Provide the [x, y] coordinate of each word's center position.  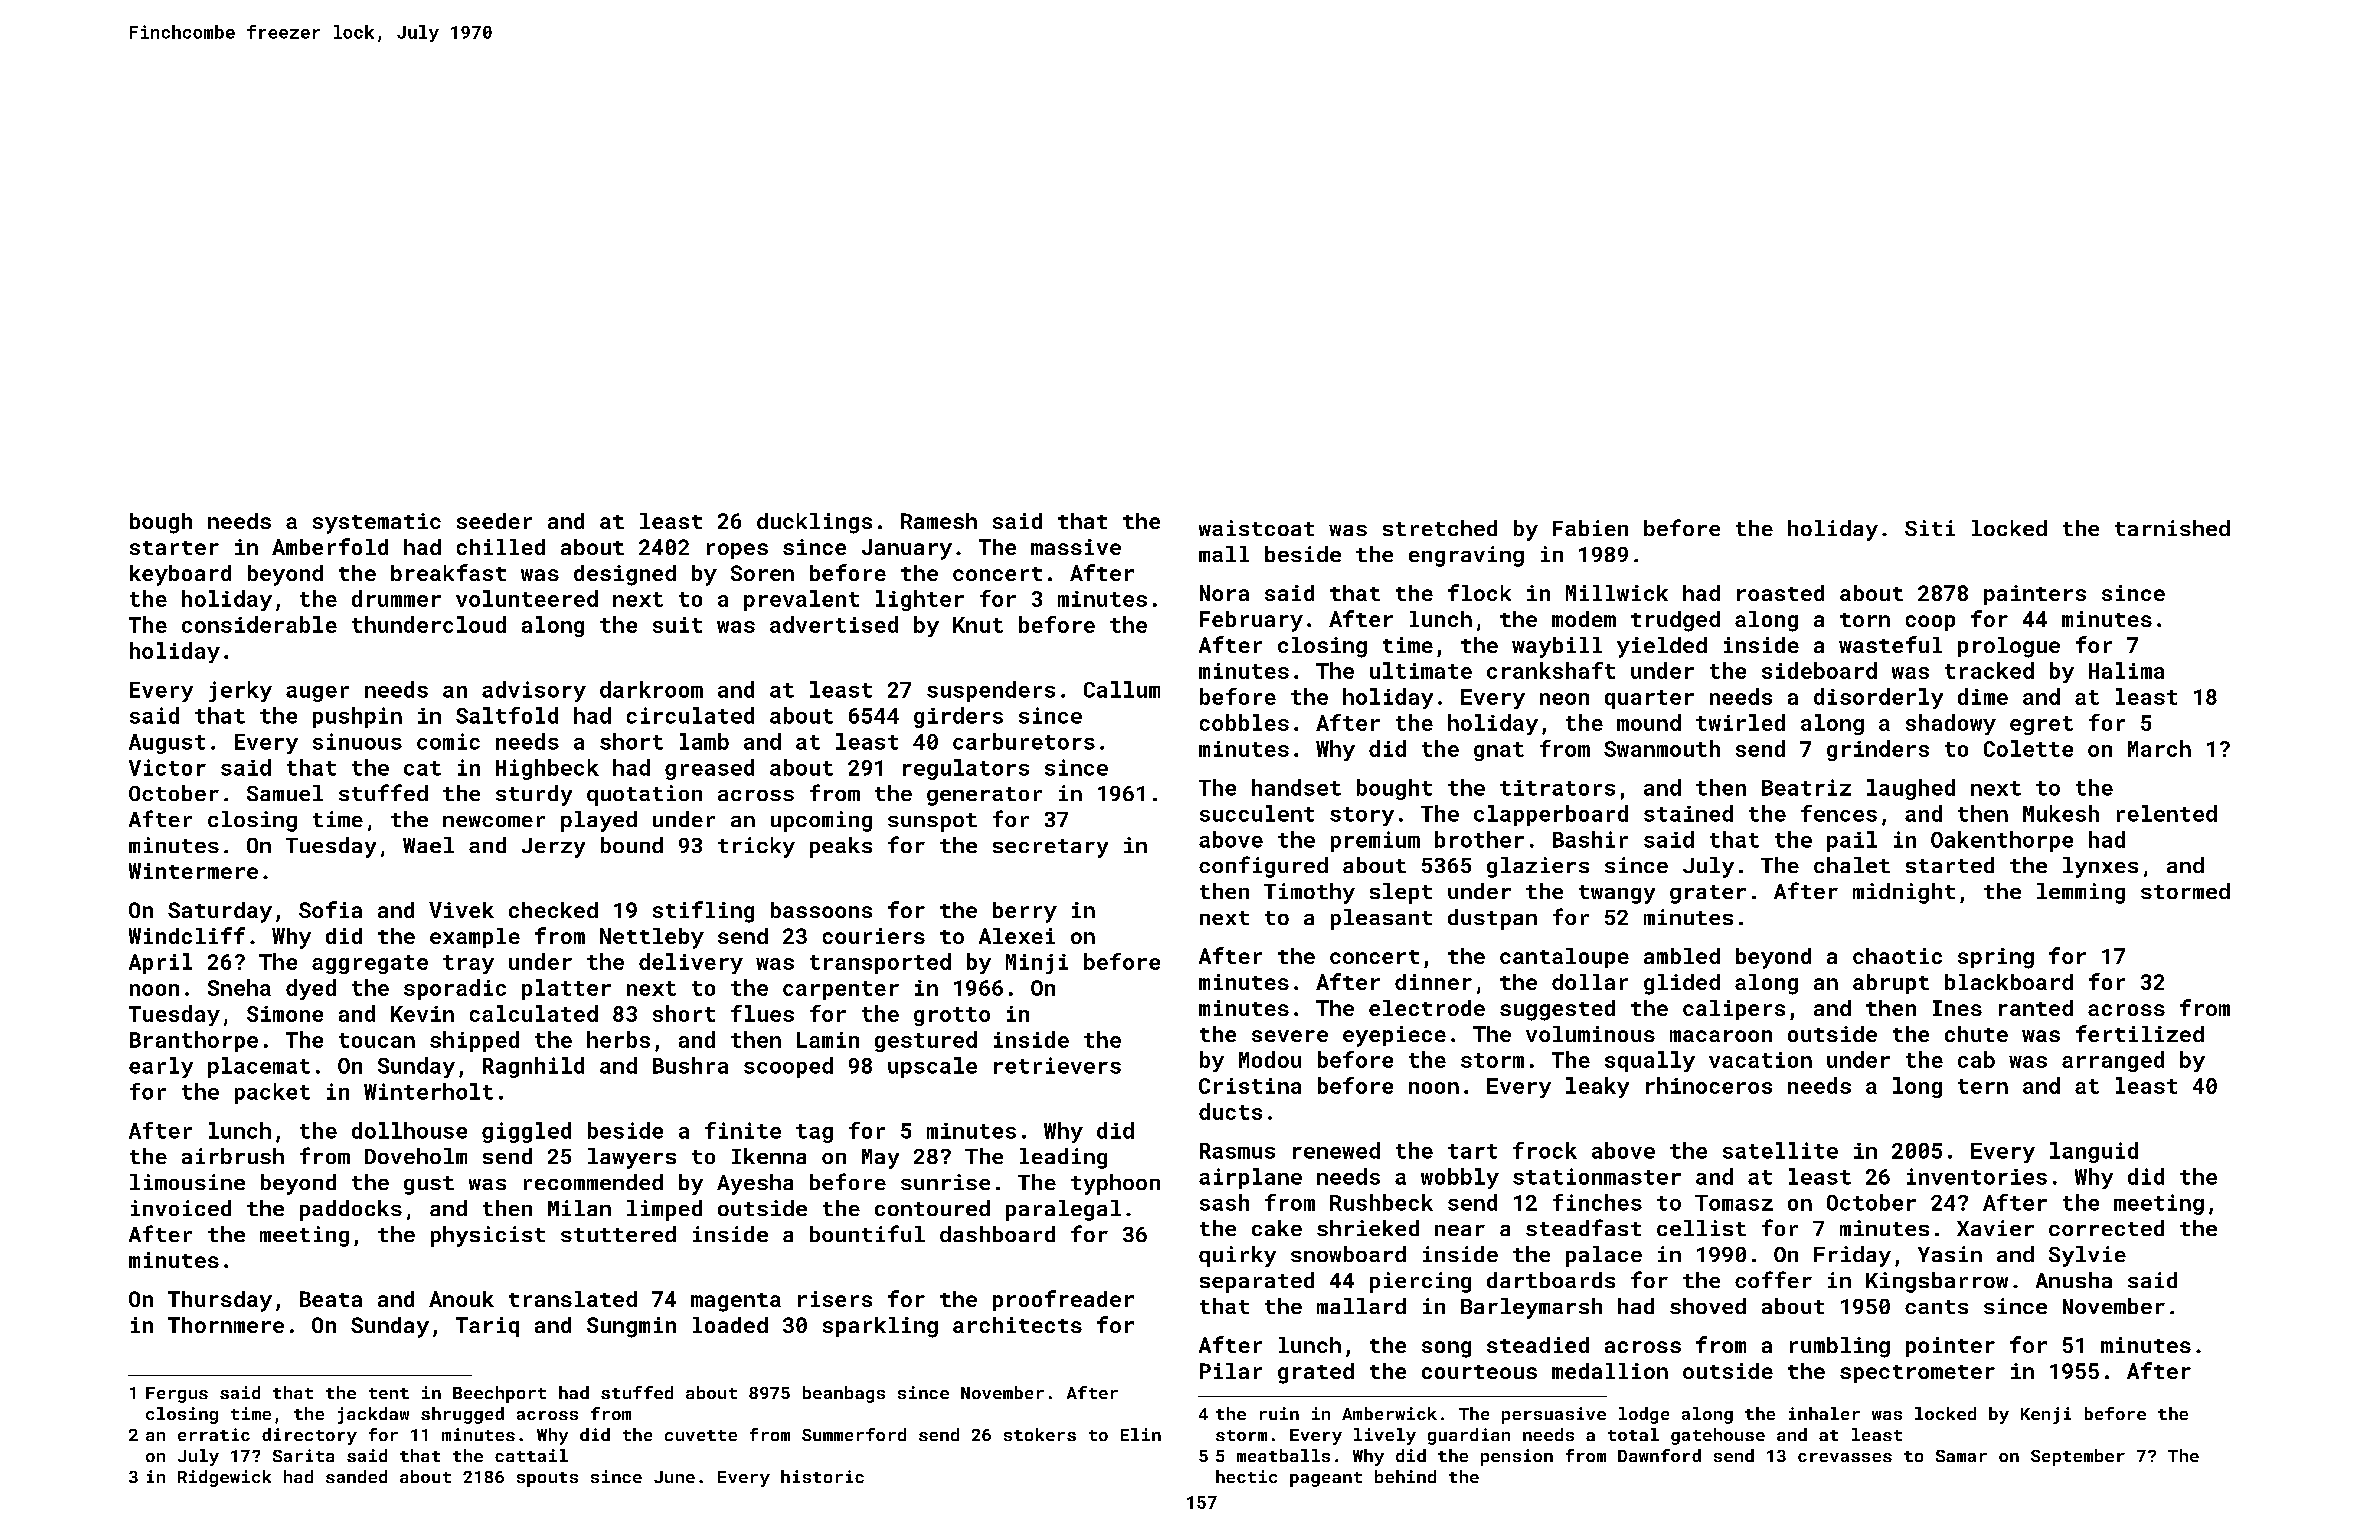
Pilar [1231, 1371]
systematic [377, 523]
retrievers [1057, 1065]
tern [1983, 1086]
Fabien [1590, 528]
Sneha [239, 987]
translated [573, 1299]
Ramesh [939, 521]
